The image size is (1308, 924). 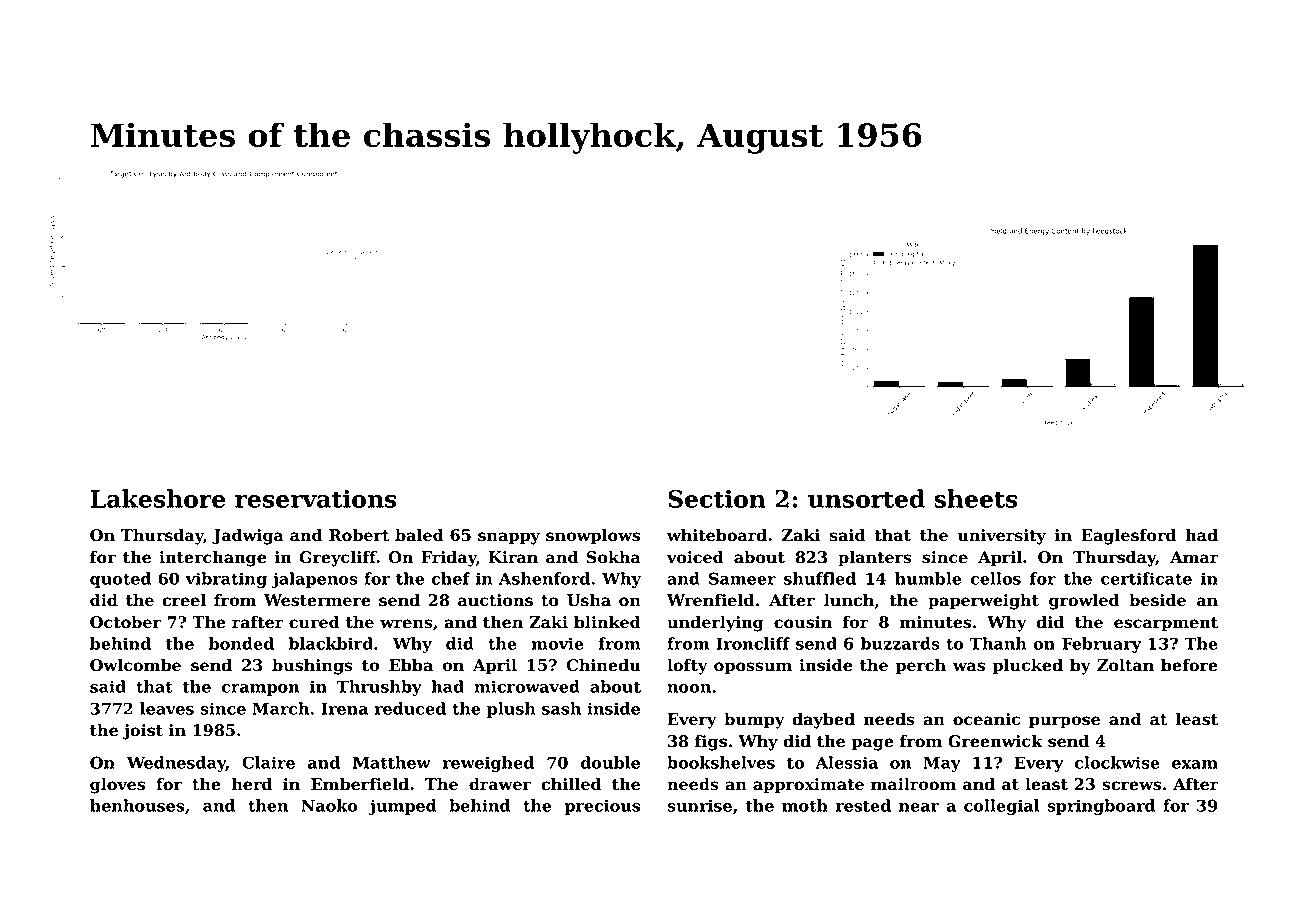 I want to click on reservations, so click(x=316, y=499).
